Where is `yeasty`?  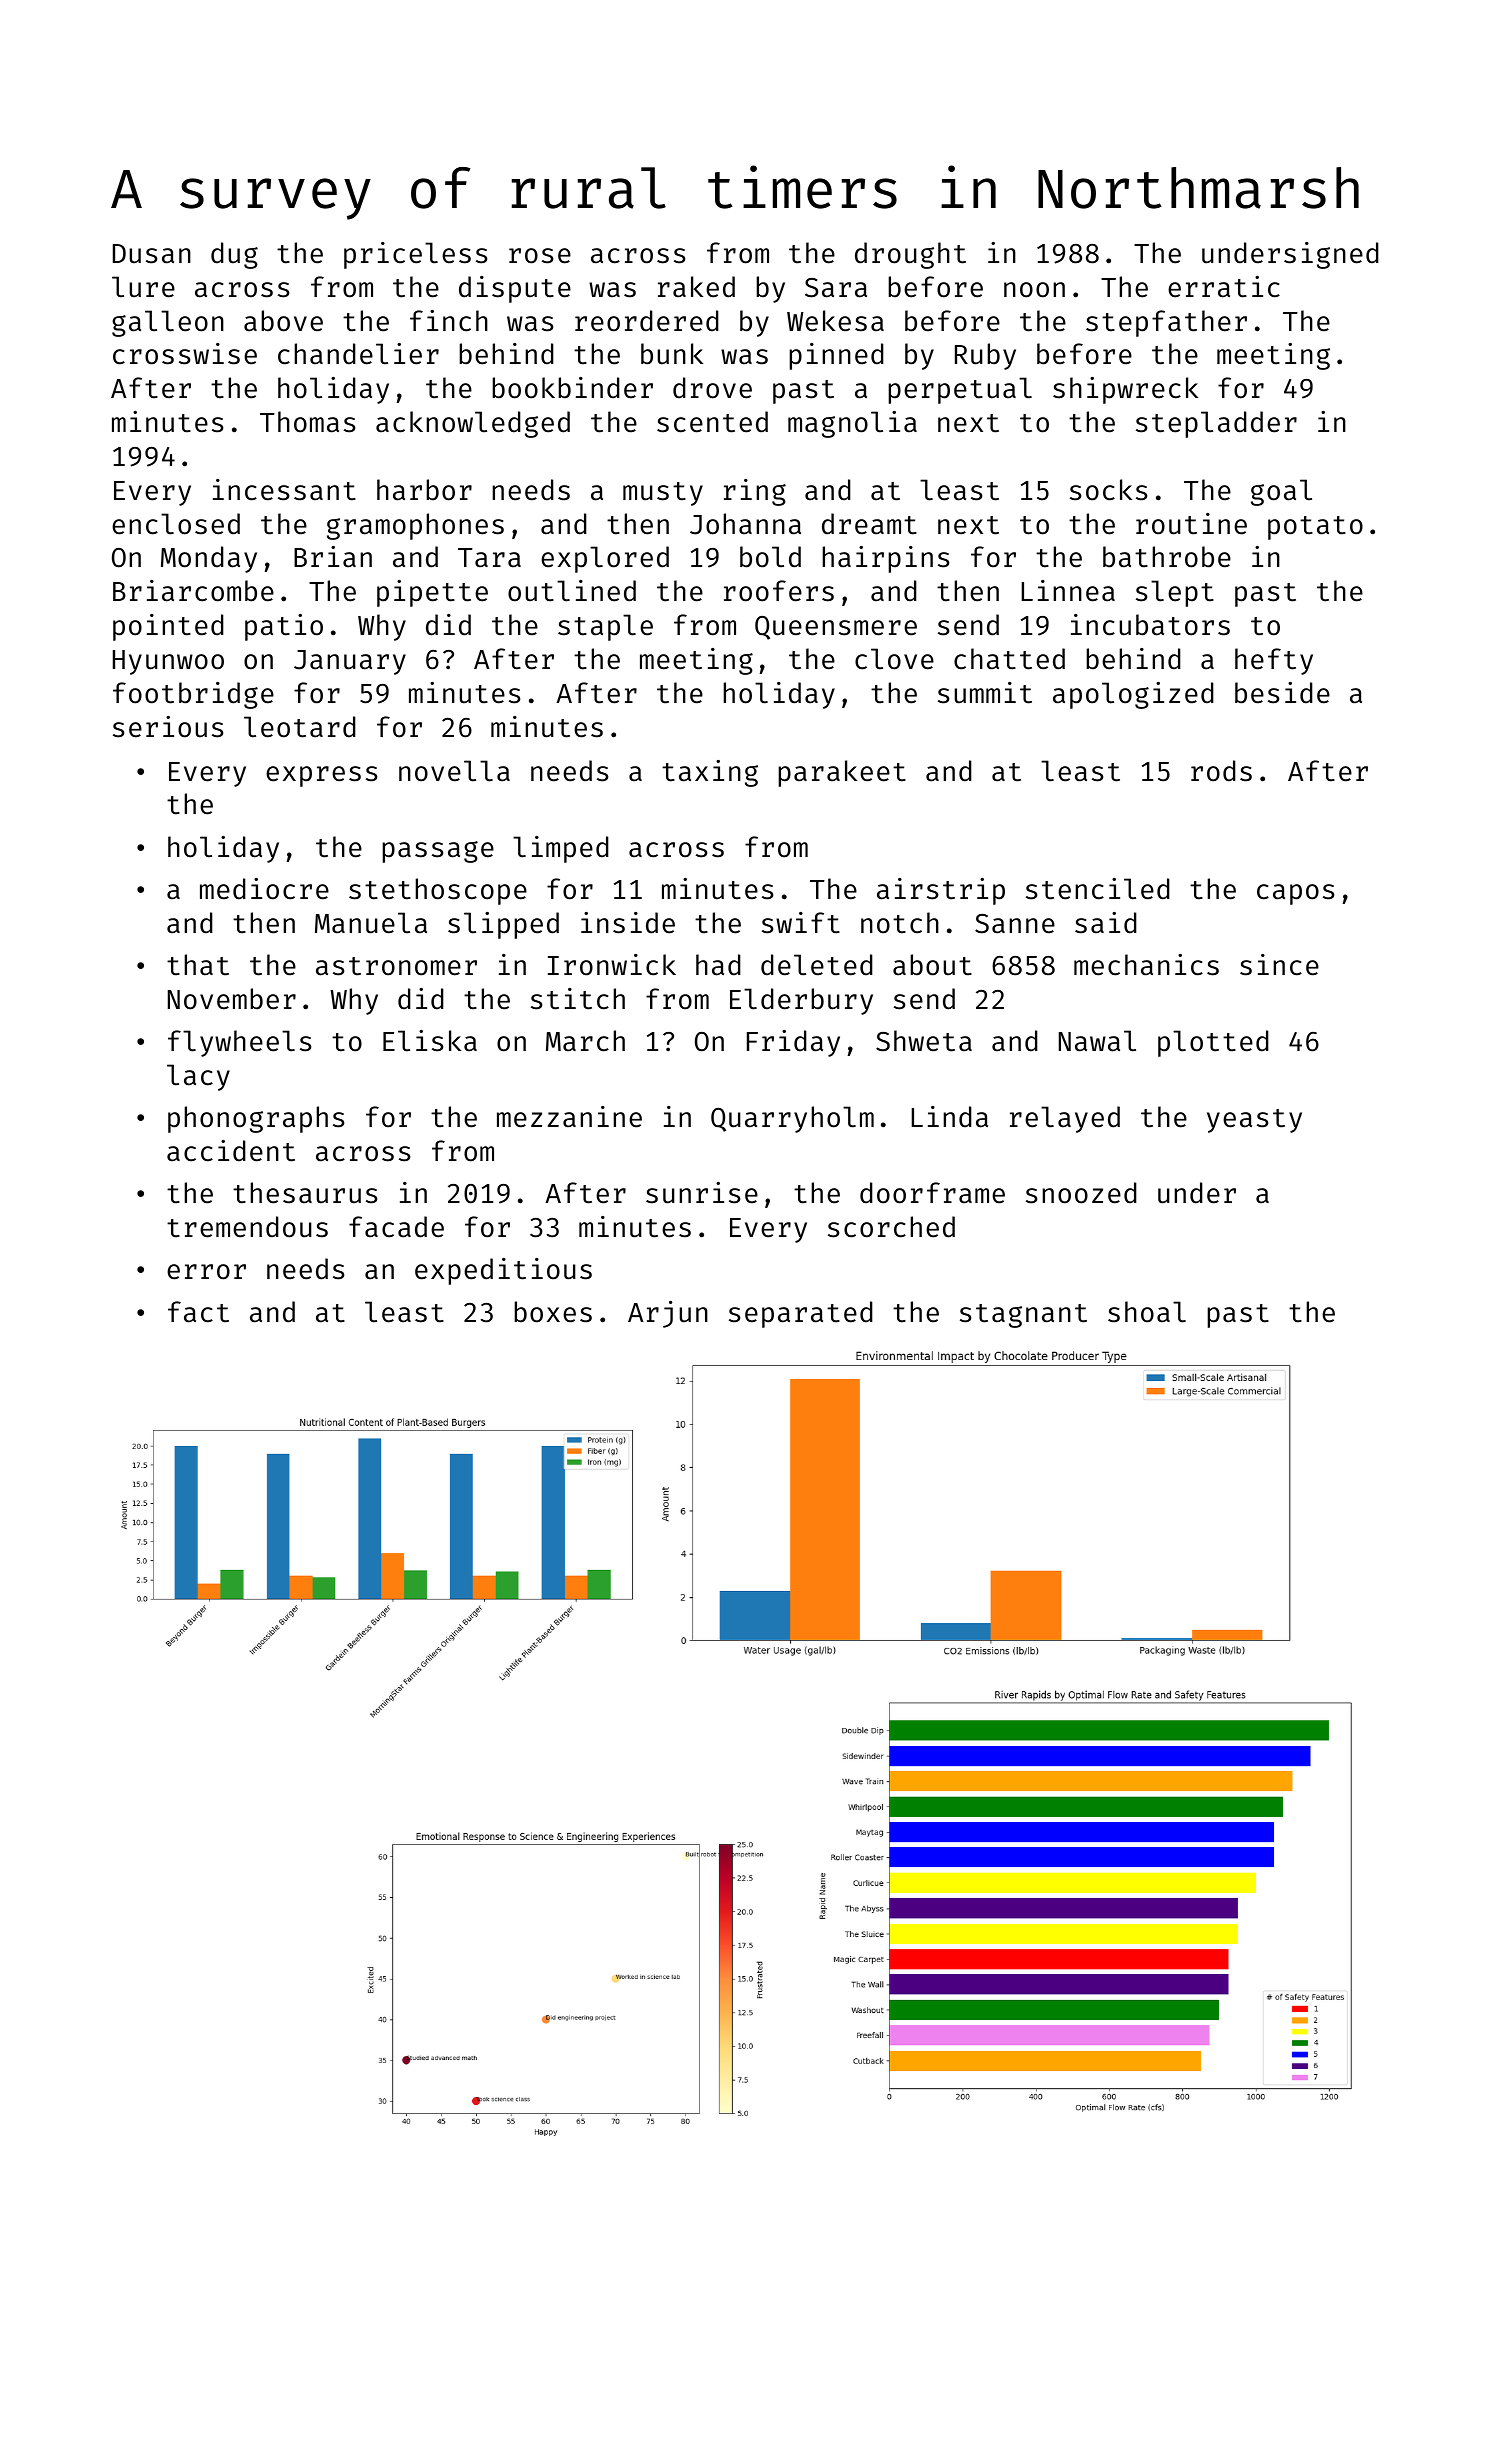 yeasty is located at coordinates (1254, 1121).
